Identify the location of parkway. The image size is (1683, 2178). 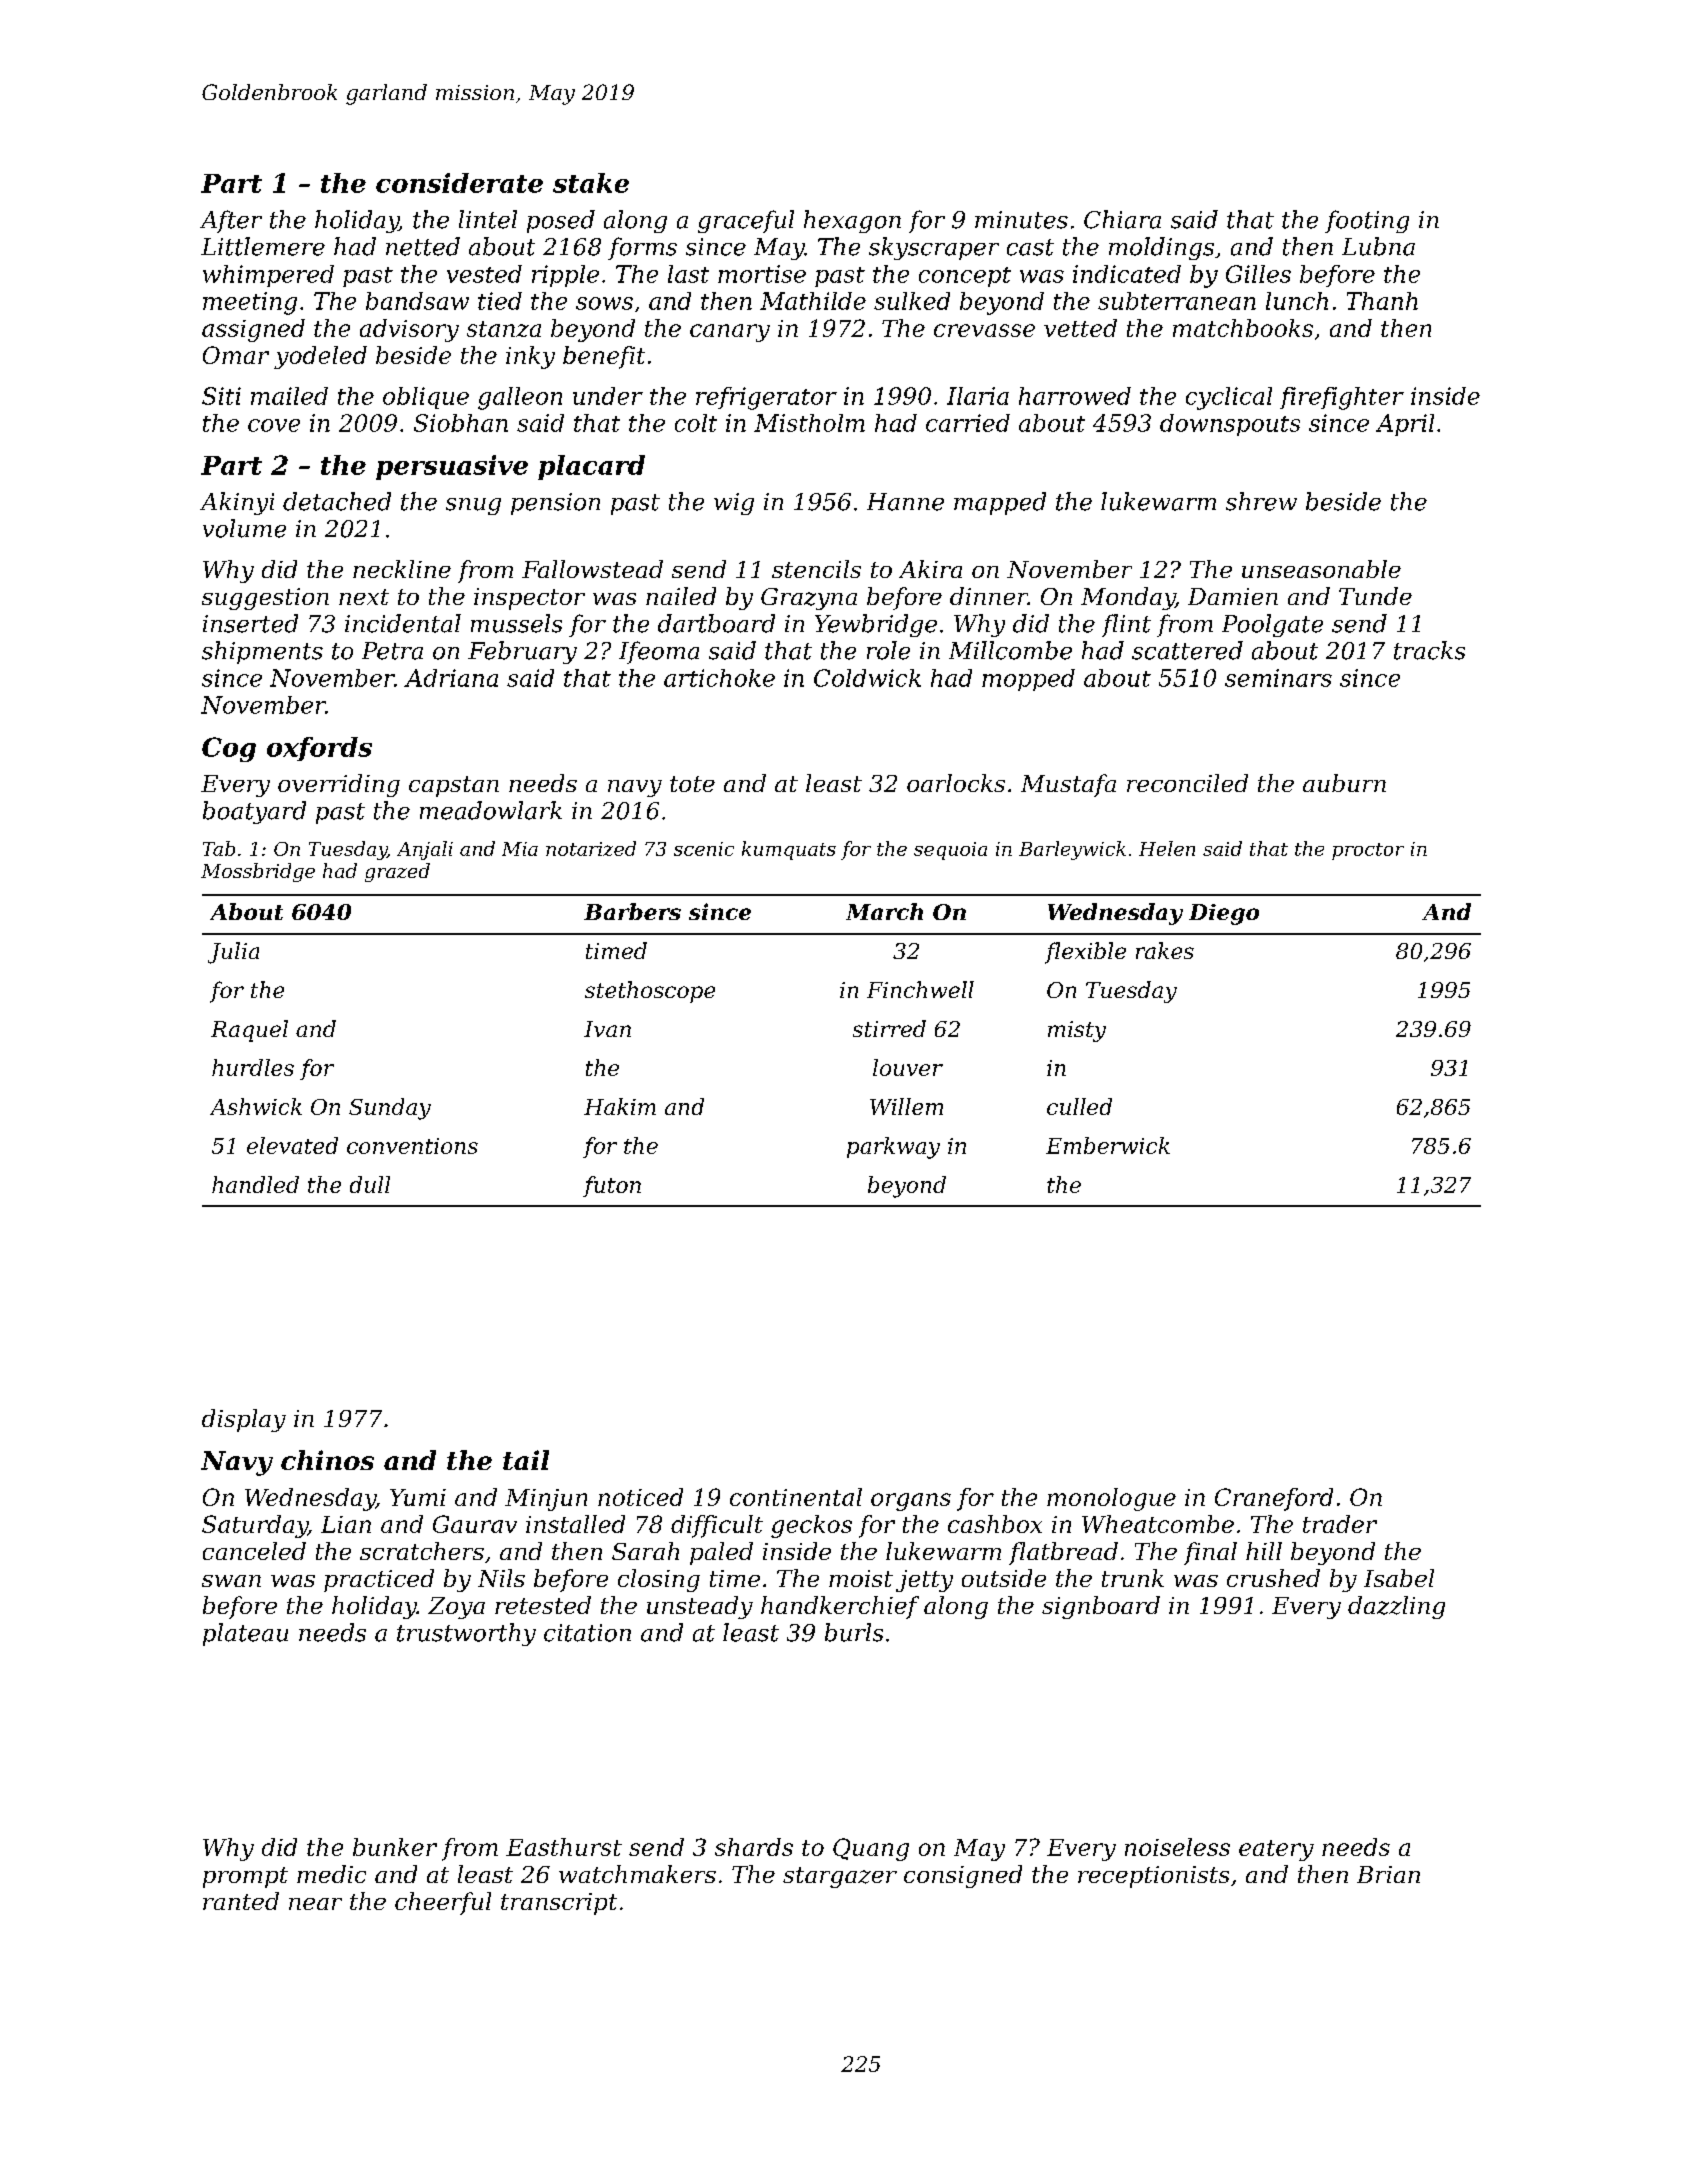
(893, 1148).
